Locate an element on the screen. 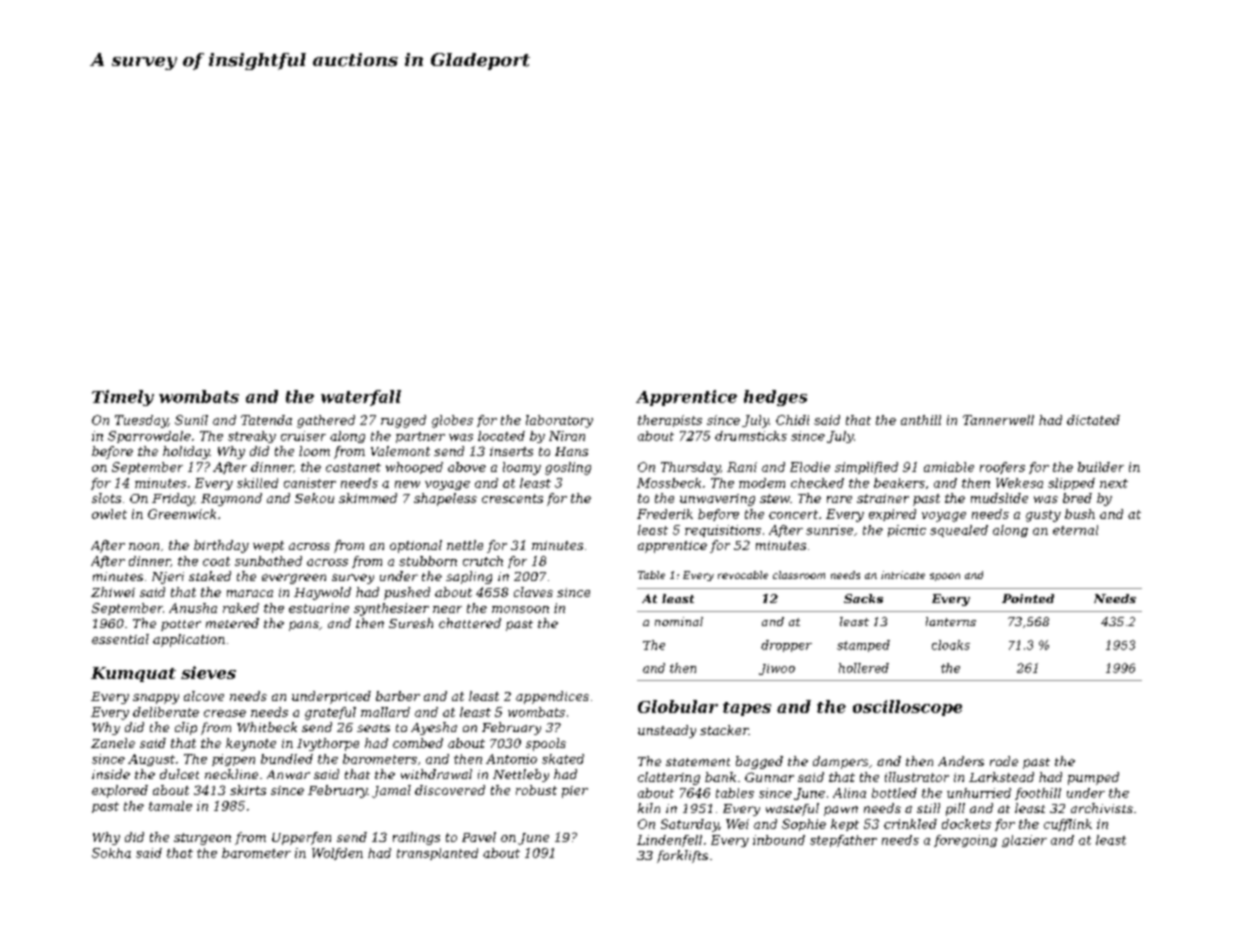 The image size is (1233, 952). rode is located at coordinates (1004, 761).
